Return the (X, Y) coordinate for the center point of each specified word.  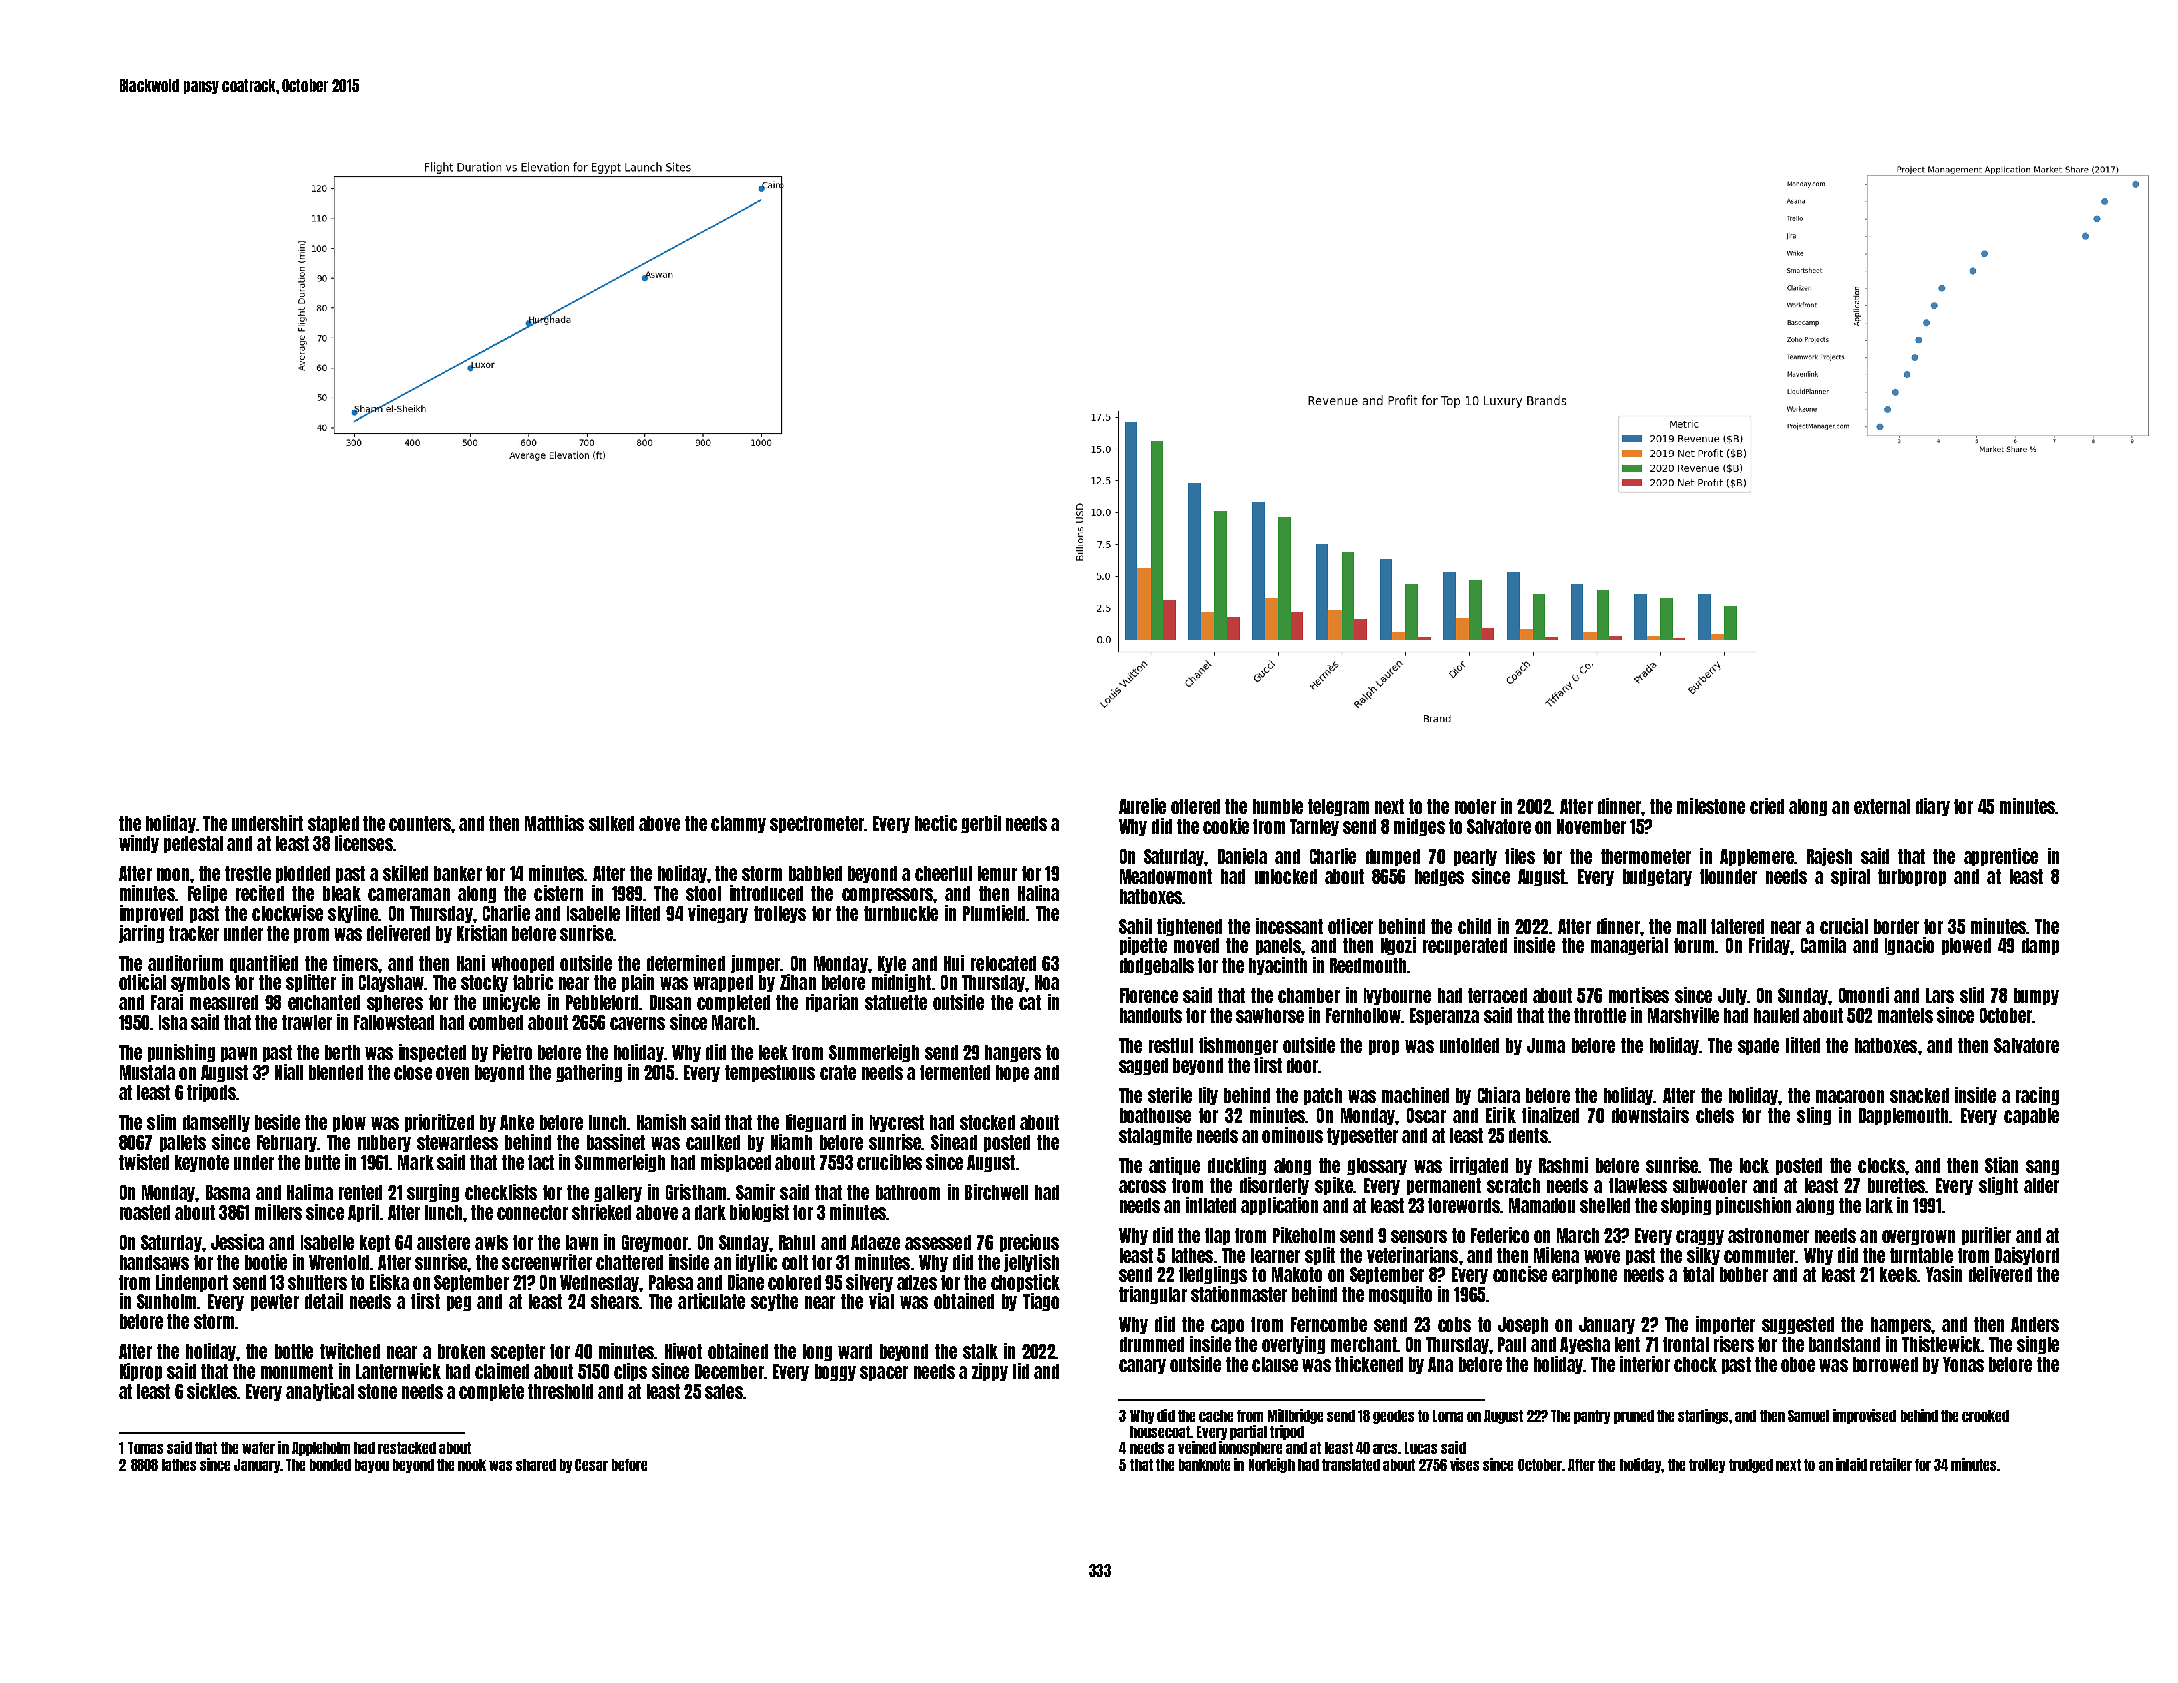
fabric (533, 982)
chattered (629, 1262)
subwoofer (1710, 1185)
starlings (1703, 1416)
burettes (1897, 1185)
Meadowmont (1166, 876)
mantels (1905, 1015)
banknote (1204, 1465)
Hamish (661, 1122)
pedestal (193, 844)
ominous (1292, 1135)
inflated (1211, 1205)
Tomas (145, 1448)
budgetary (1657, 877)
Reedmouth (1368, 965)
